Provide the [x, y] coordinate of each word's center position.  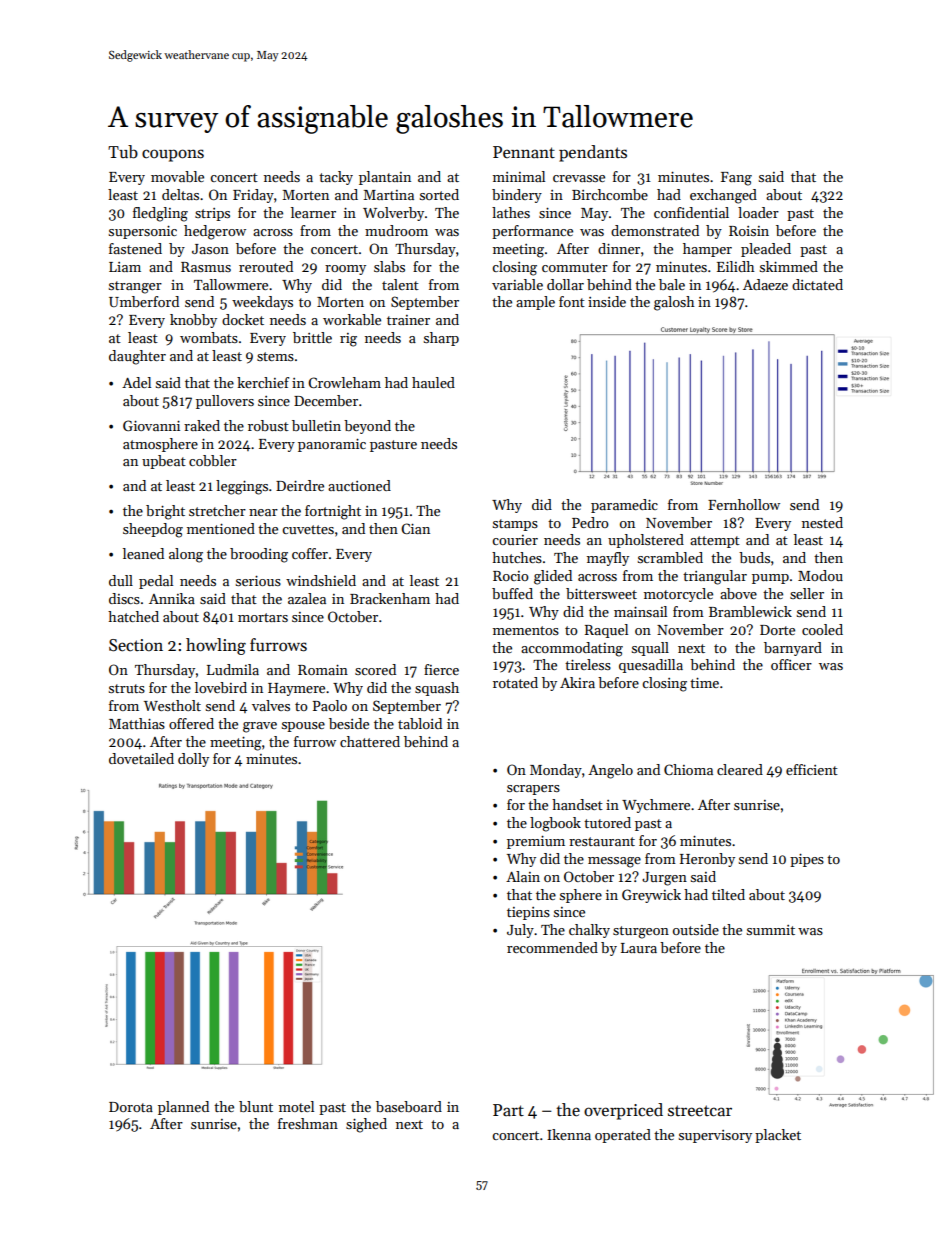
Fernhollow [744, 504]
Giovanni [151, 425]
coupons [173, 155]
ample [535, 303]
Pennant [524, 152]
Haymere [296, 689]
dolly [193, 760]
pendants [593, 153]
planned [183, 1108]
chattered [370, 741]
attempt [715, 542]
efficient [812, 769]
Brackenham [390, 598]
